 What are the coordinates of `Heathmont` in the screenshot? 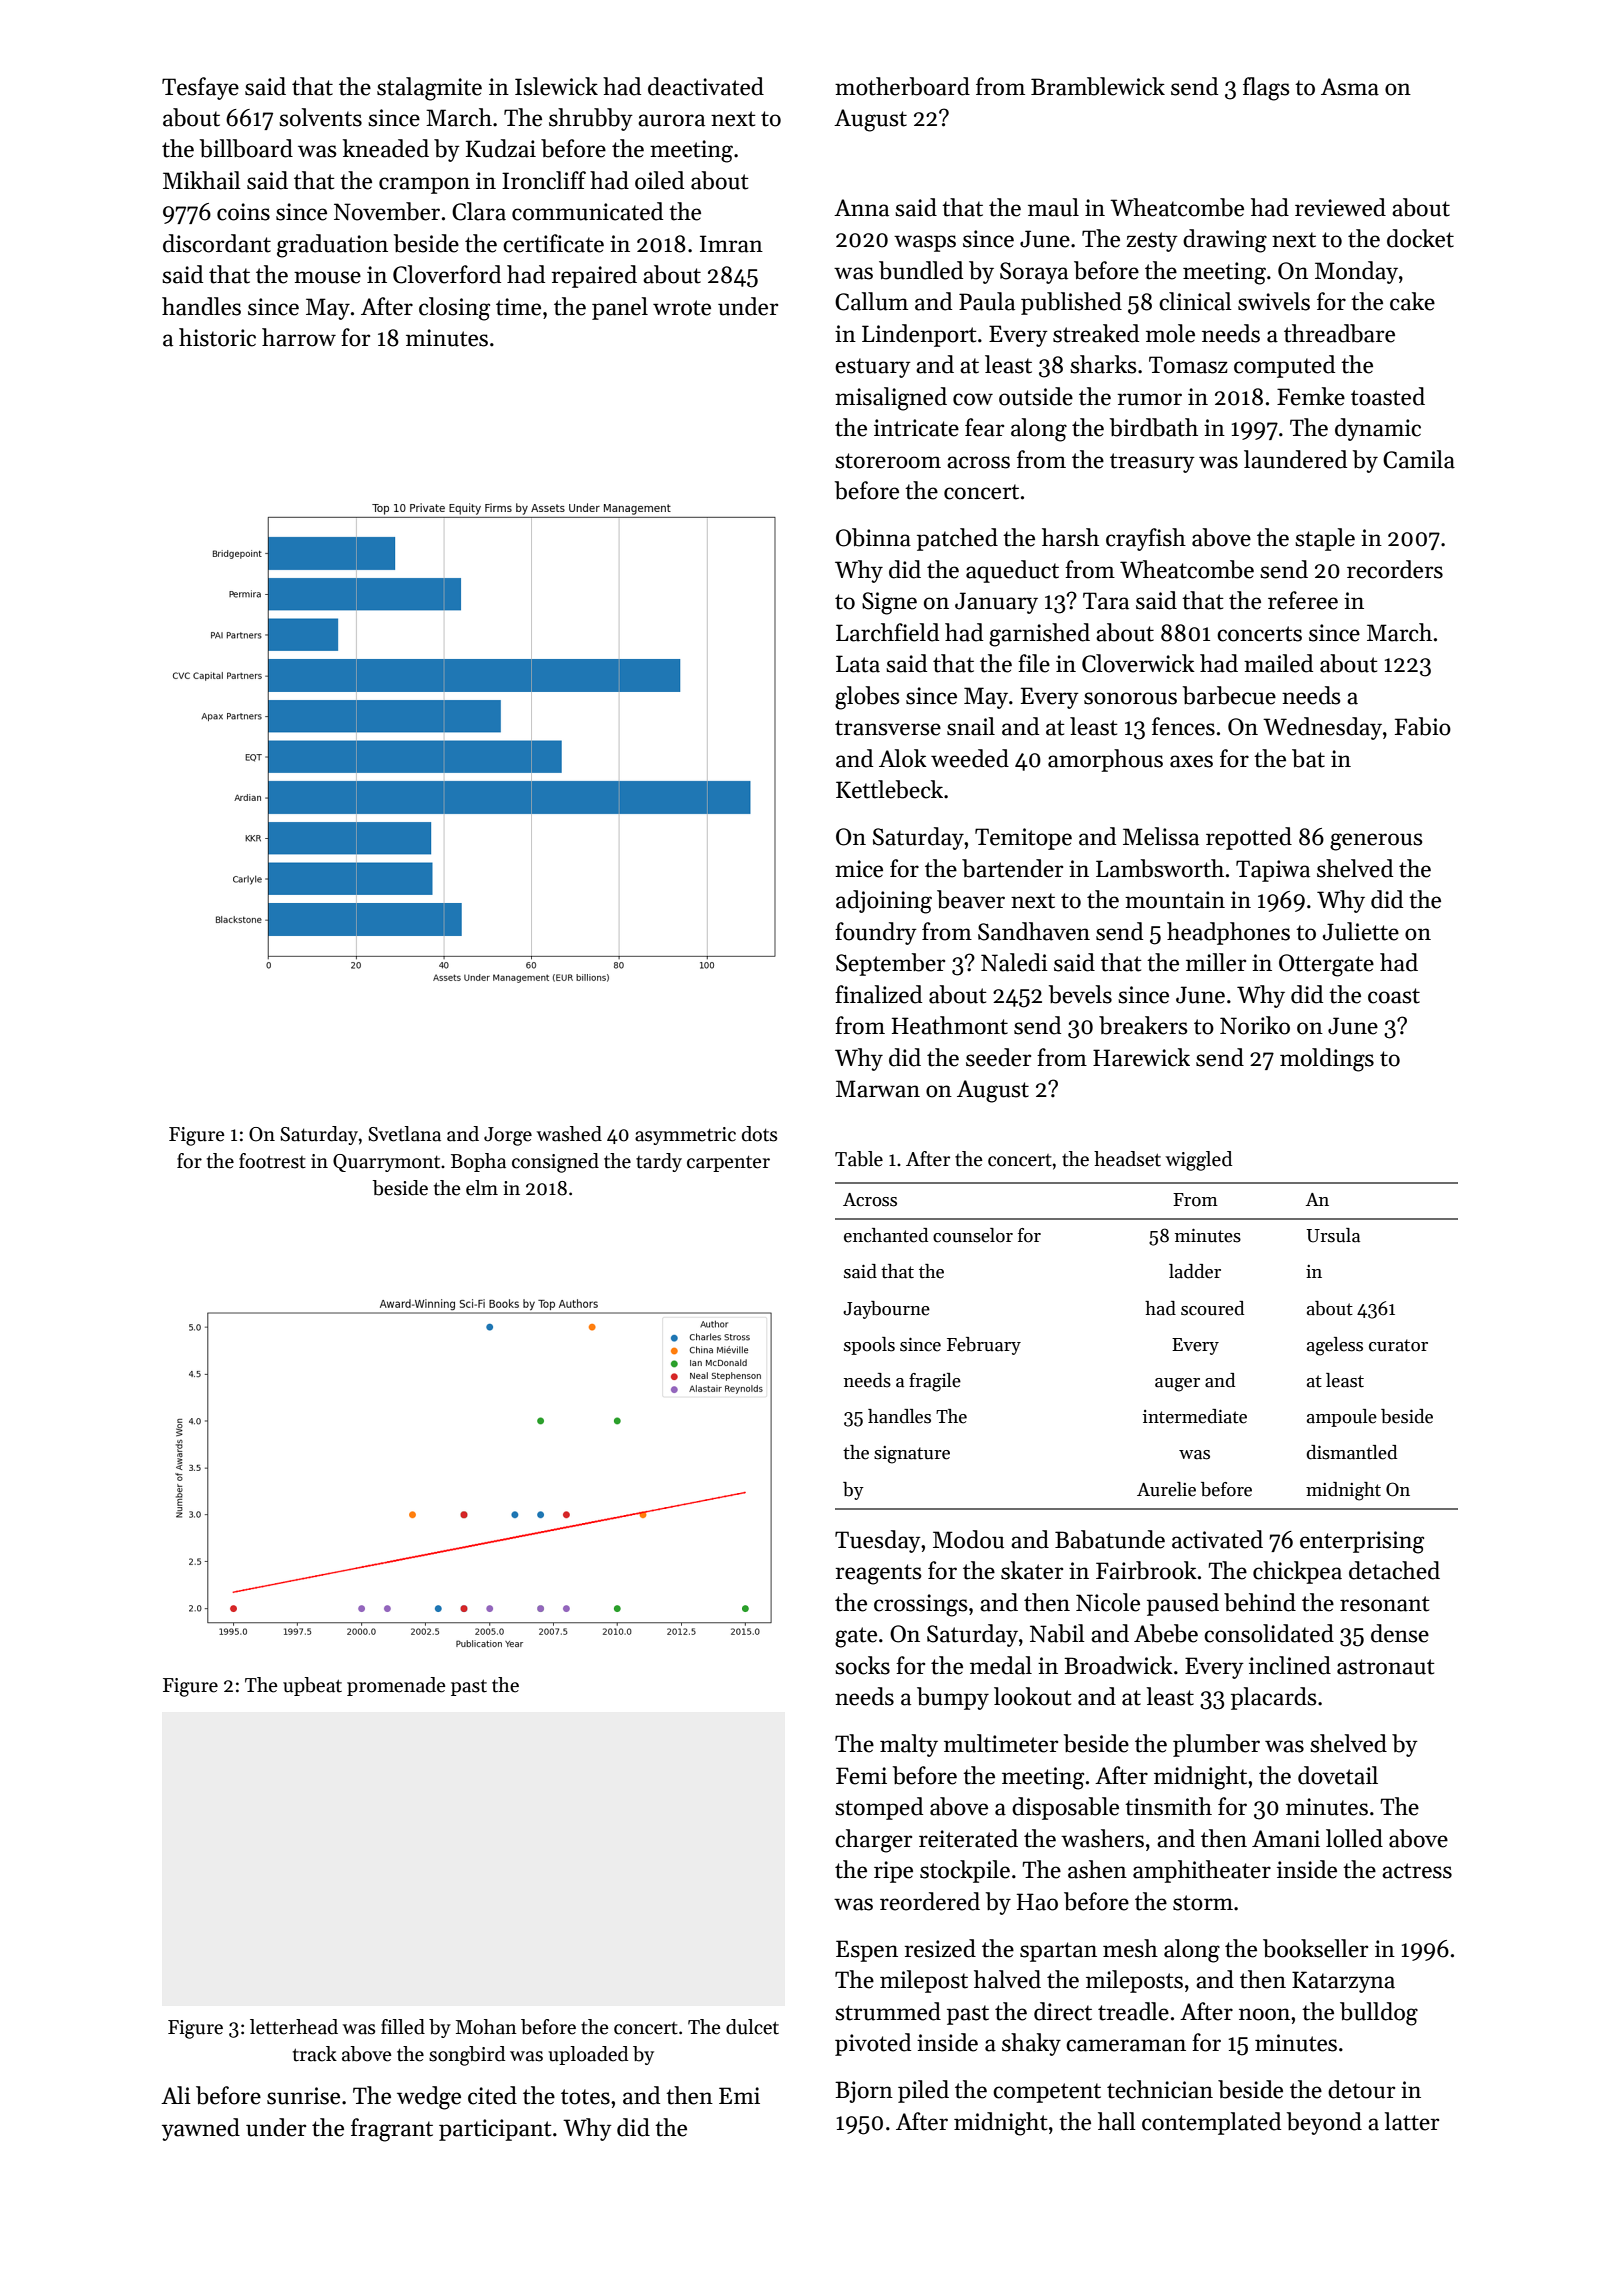 It's located at (950, 1025).
